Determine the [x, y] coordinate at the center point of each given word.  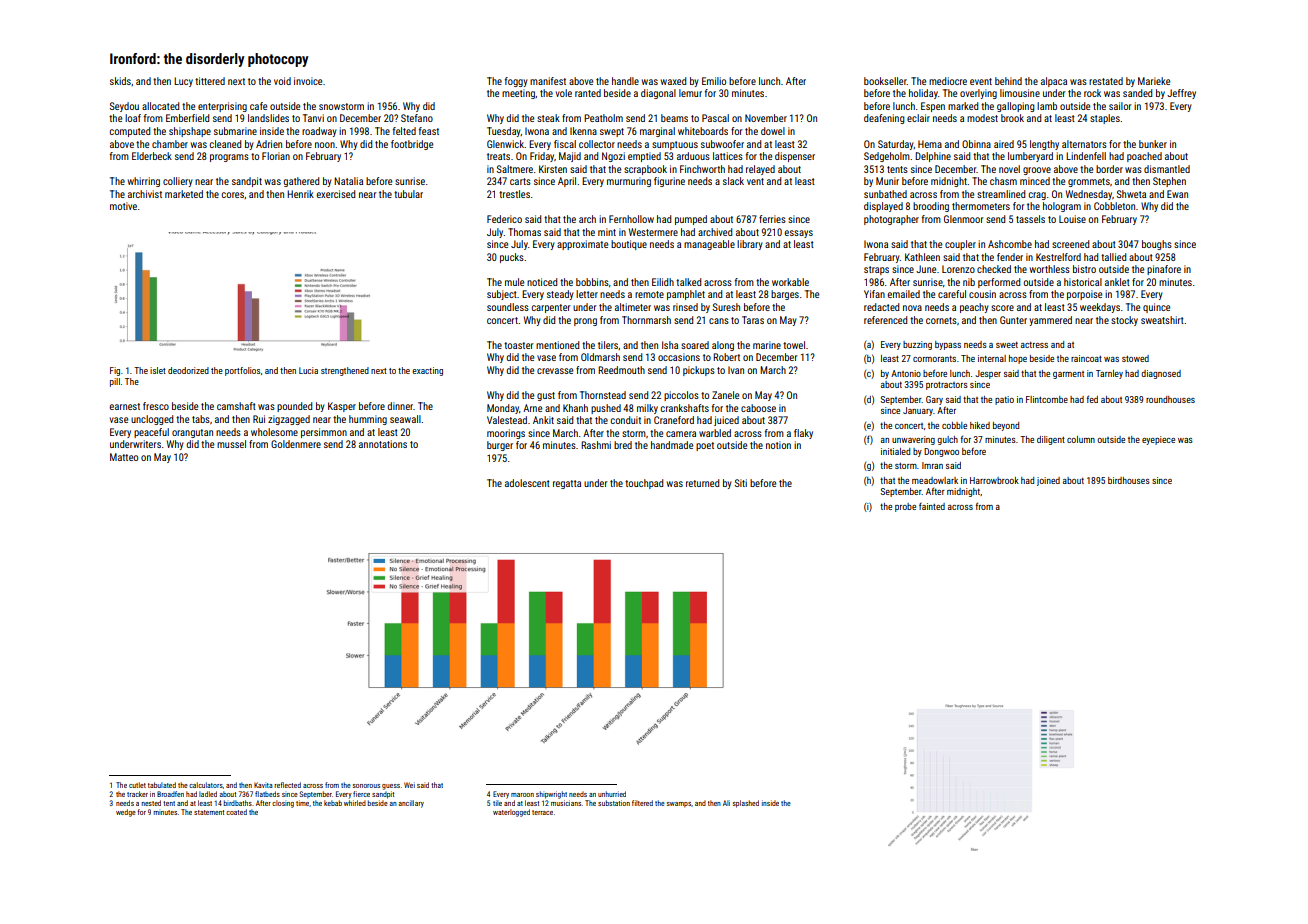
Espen [933, 107]
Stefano [417, 118]
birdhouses [1129, 480]
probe [905, 507]
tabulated [162, 785]
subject [502, 295]
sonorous [366, 786]
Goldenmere [296, 444]
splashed [746, 804]
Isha [670, 345]
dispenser [795, 157]
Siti [741, 483]
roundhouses [1170, 399]
